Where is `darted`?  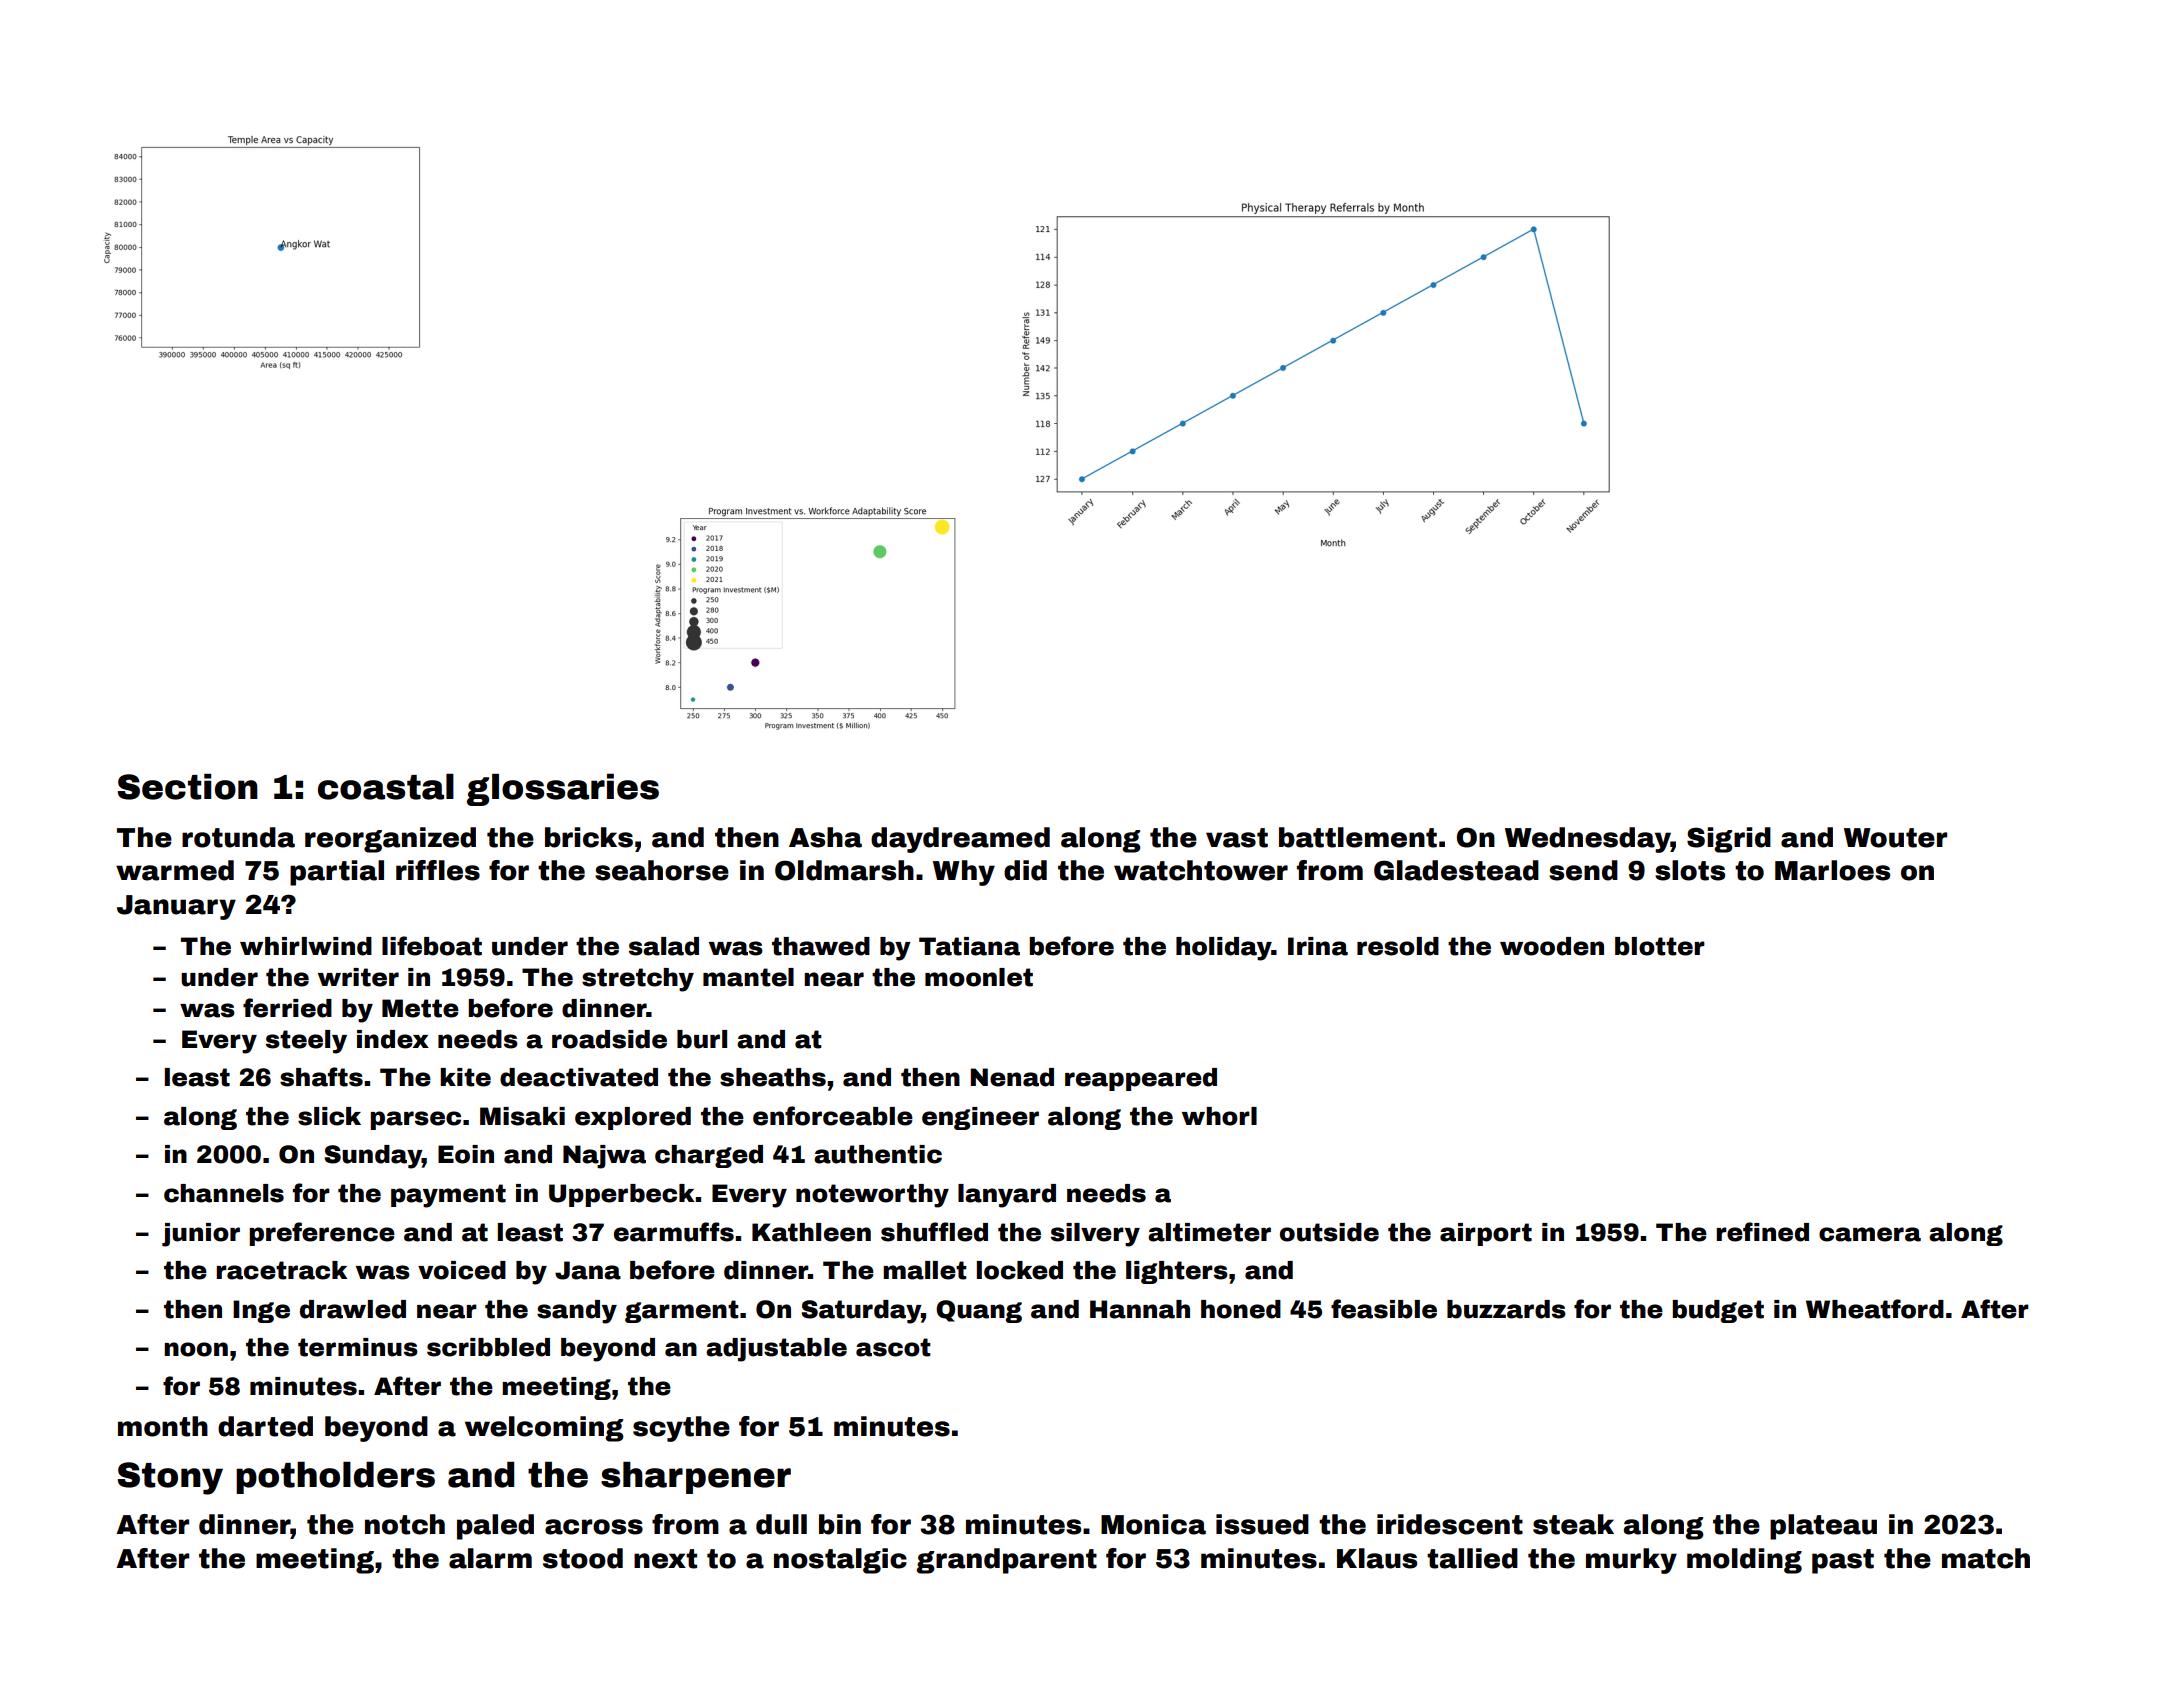
darted is located at coordinates (265, 1426).
